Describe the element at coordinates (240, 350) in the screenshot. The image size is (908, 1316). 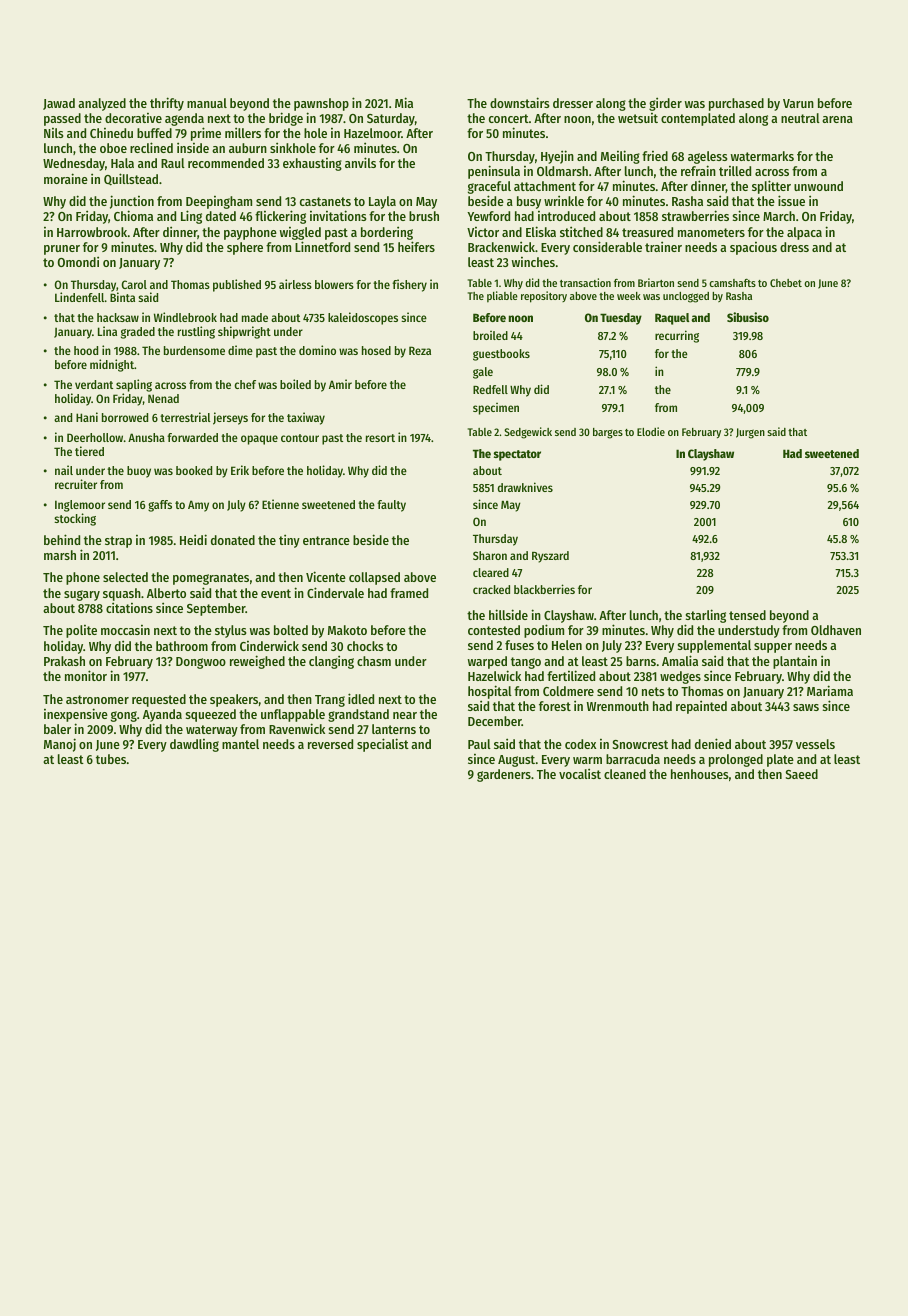
I see `dime` at that location.
